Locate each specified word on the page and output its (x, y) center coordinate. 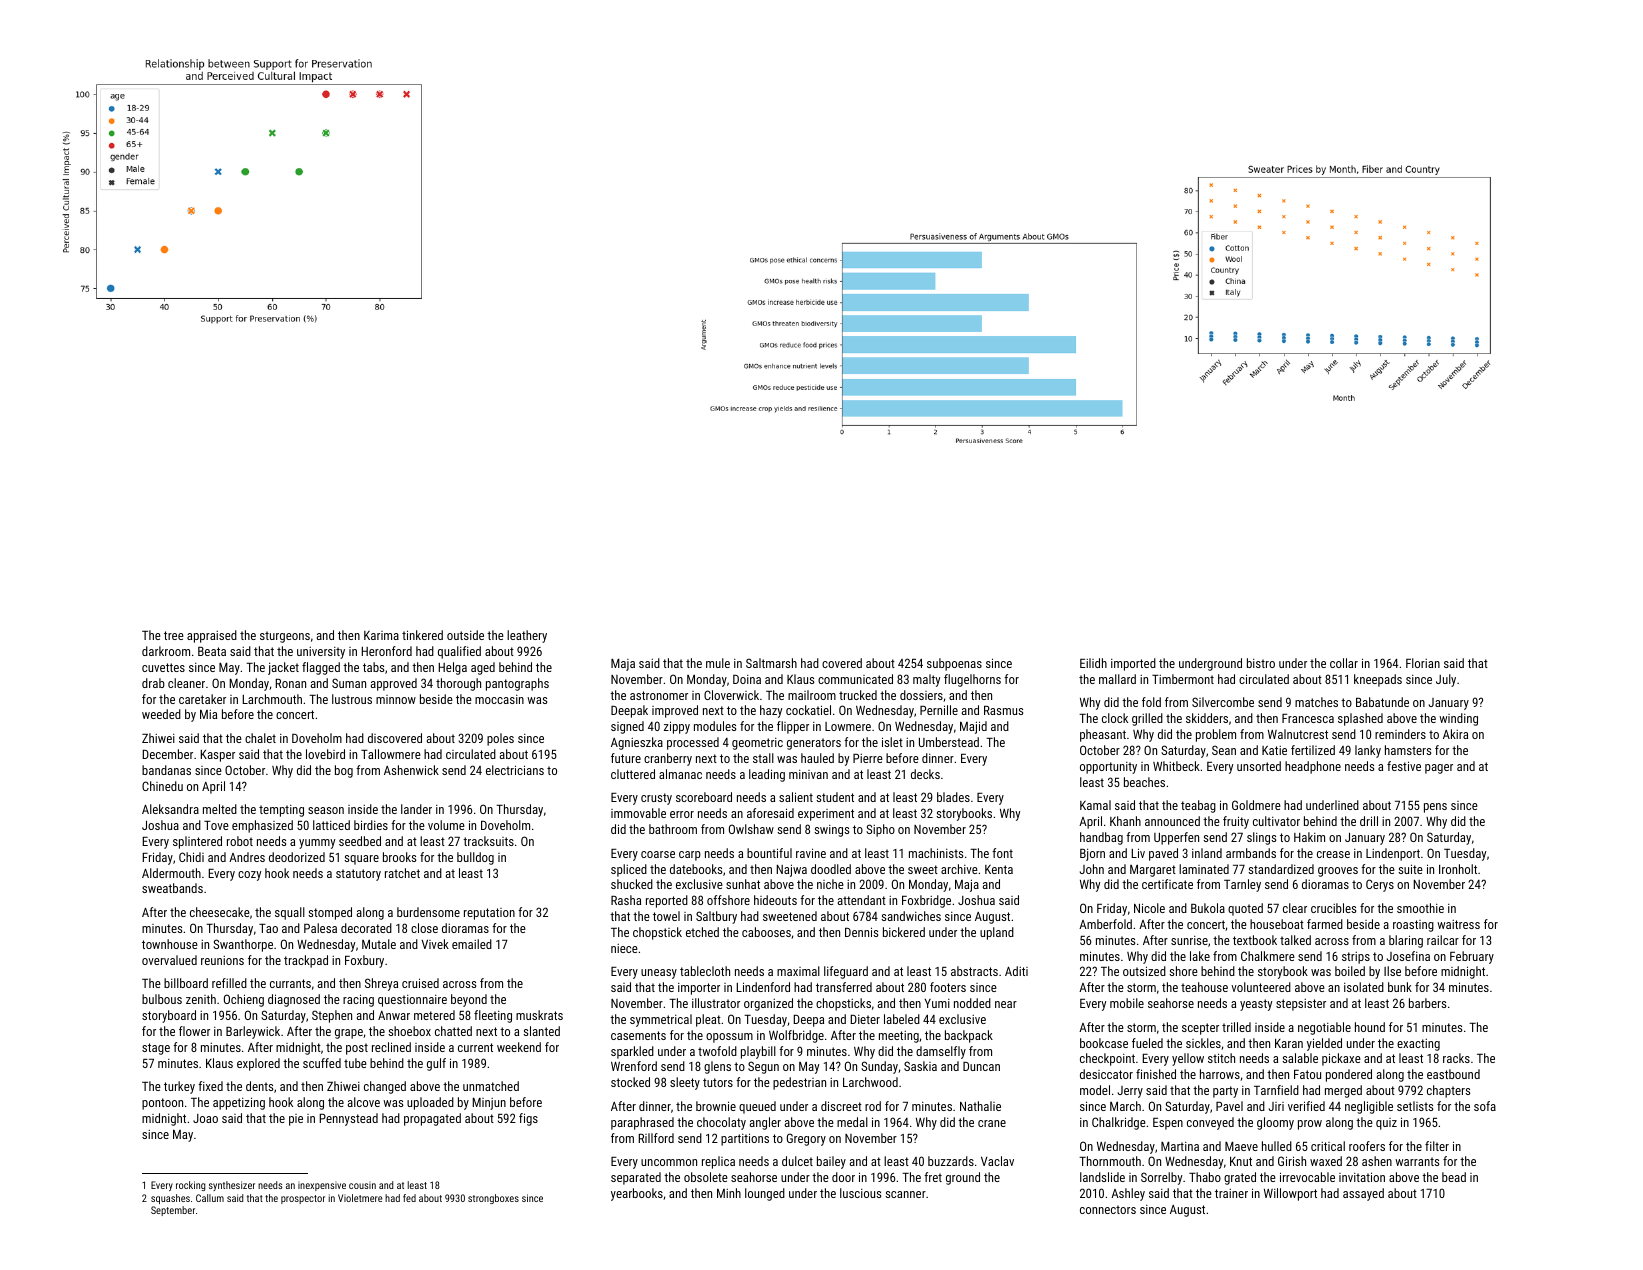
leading (767, 775)
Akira (1455, 734)
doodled (831, 869)
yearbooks (637, 1194)
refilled (229, 983)
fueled (1147, 1043)
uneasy (659, 974)
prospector (303, 1199)
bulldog (475, 858)
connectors (1108, 1209)
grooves (1338, 872)
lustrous (352, 699)
